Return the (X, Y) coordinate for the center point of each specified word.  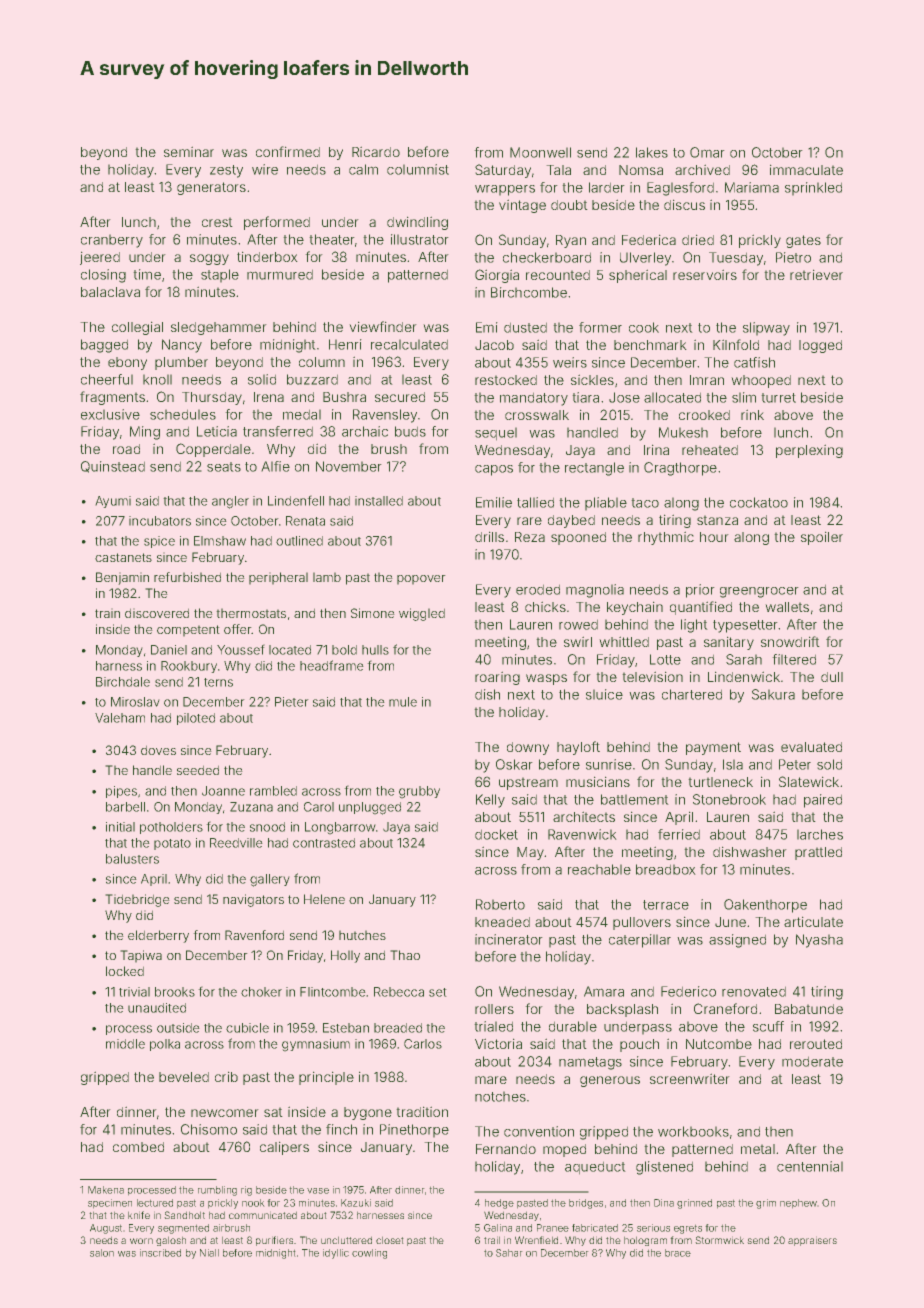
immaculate (806, 169)
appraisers (812, 1241)
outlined (299, 541)
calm (363, 169)
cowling (369, 1254)
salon (102, 1253)
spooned (578, 538)
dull (832, 677)
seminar (189, 151)
